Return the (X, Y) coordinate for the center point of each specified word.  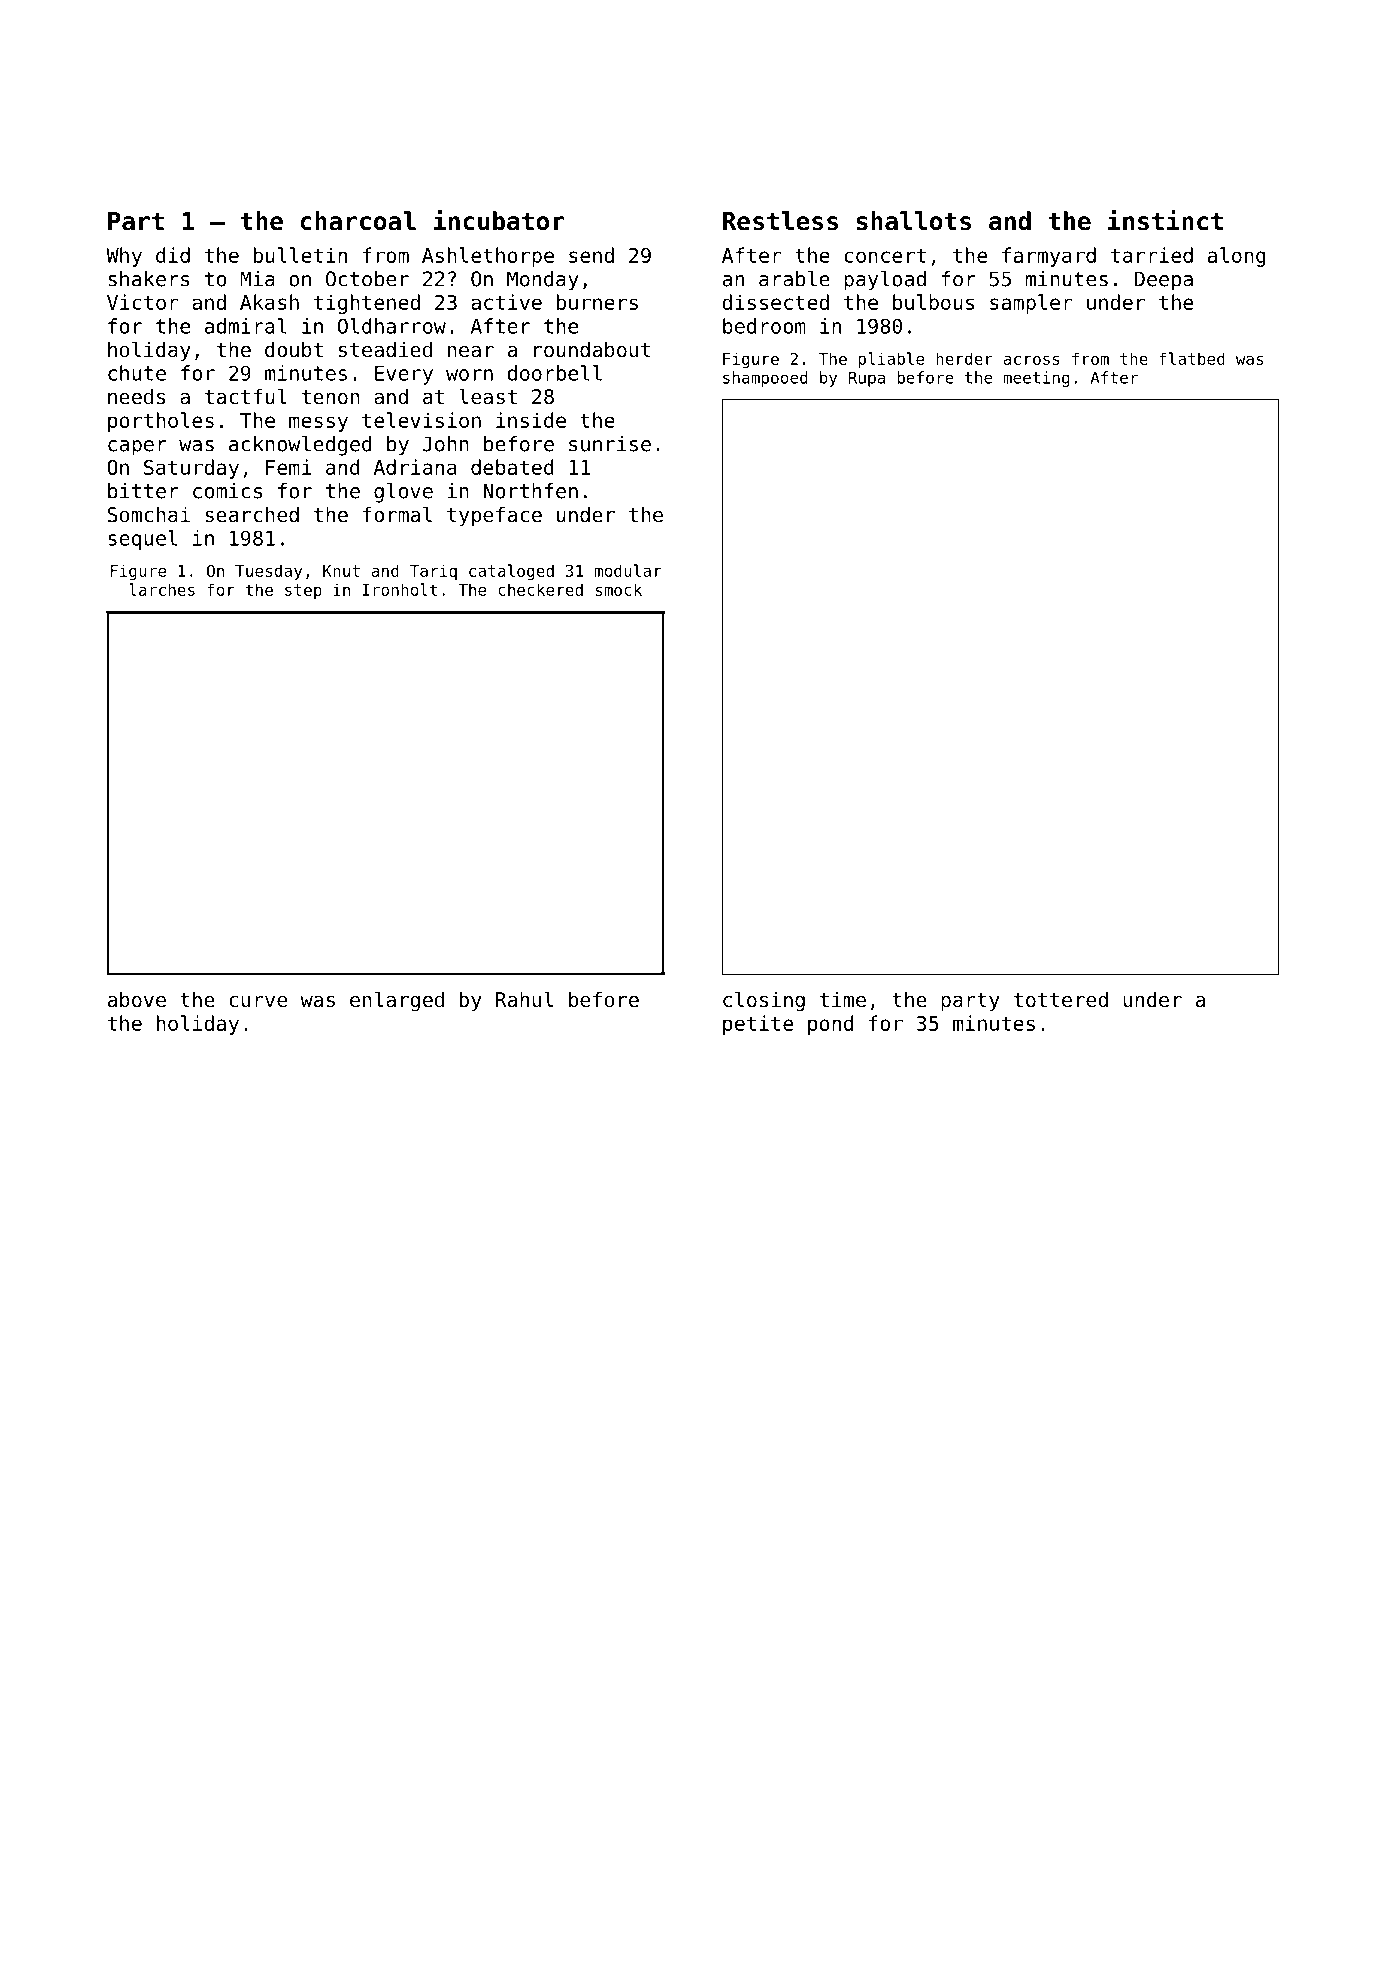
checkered (540, 589)
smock (618, 589)
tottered (1061, 999)
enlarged (397, 1001)
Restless (780, 221)
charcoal (358, 221)
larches (162, 589)
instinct (1165, 220)
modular (628, 570)
